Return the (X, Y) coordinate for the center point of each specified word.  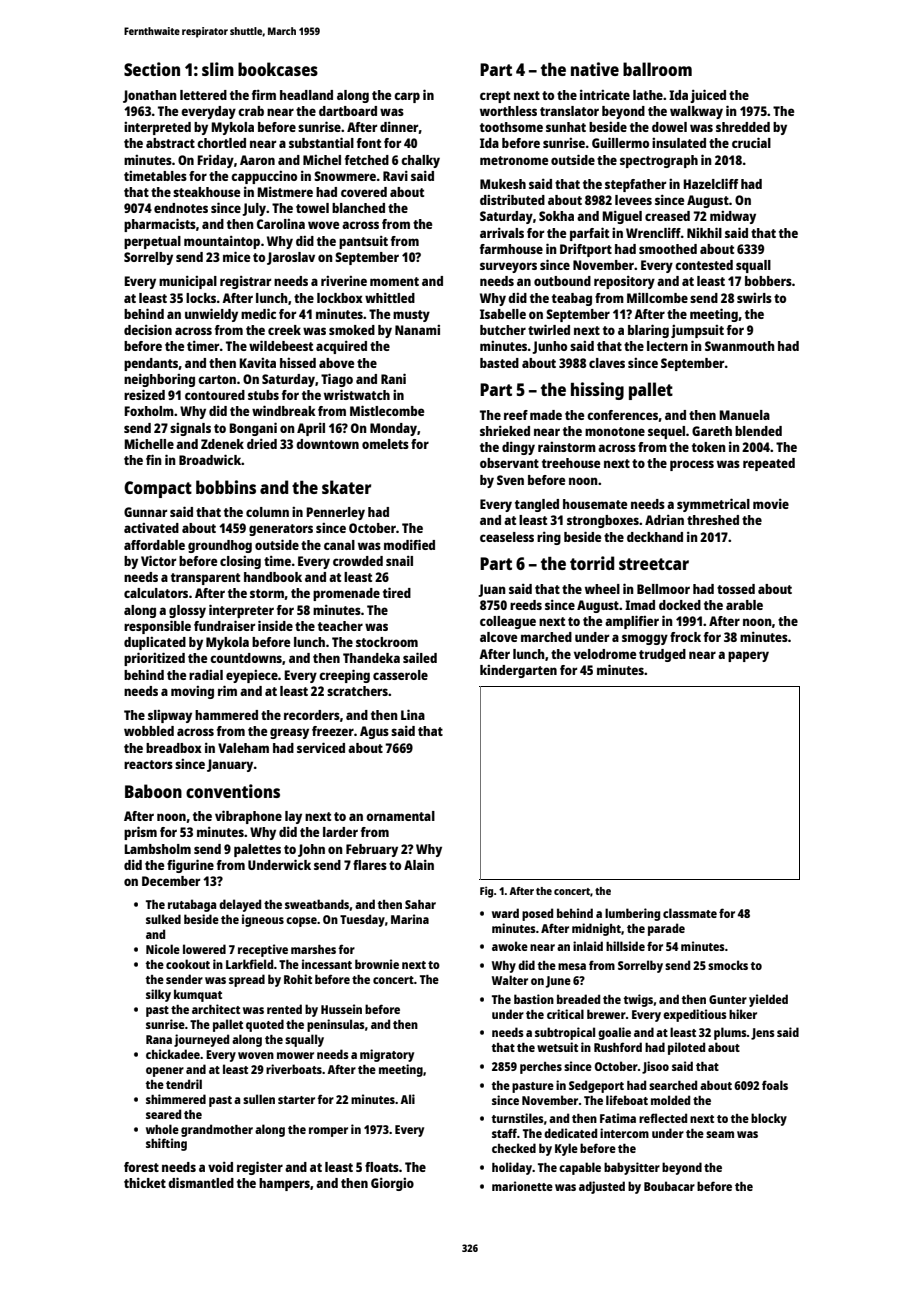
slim (218, 69)
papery (748, 656)
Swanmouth (740, 346)
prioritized (154, 659)
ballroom (657, 69)
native (595, 69)
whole (162, 1129)
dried (262, 443)
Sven (510, 480)
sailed (420, 657)
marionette (522, 1186)
